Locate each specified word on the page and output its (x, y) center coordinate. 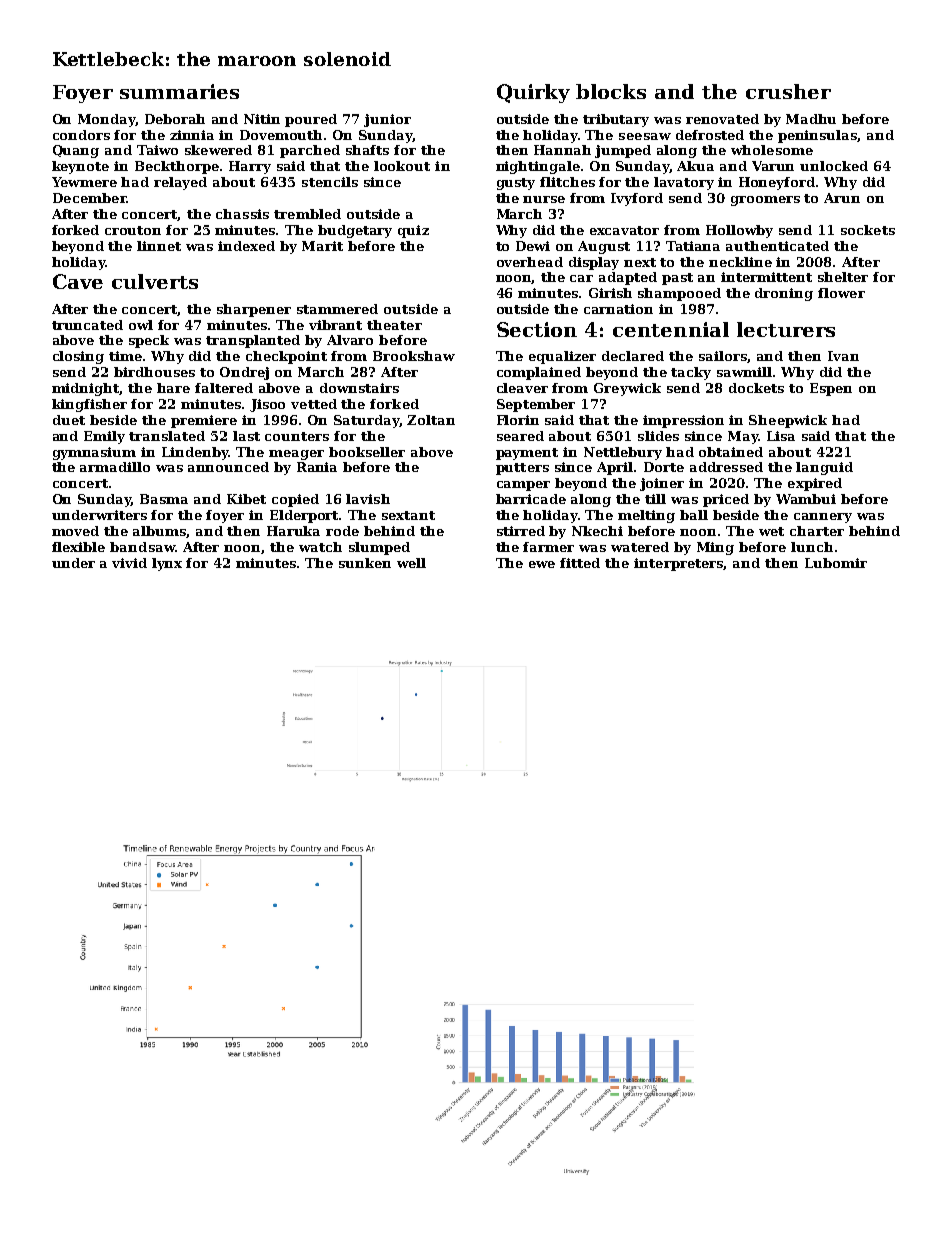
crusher (788, 91)
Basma (164, 499)
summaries (179, 91)
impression (683, 421)
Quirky (533, 93)
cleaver (522, 388)
